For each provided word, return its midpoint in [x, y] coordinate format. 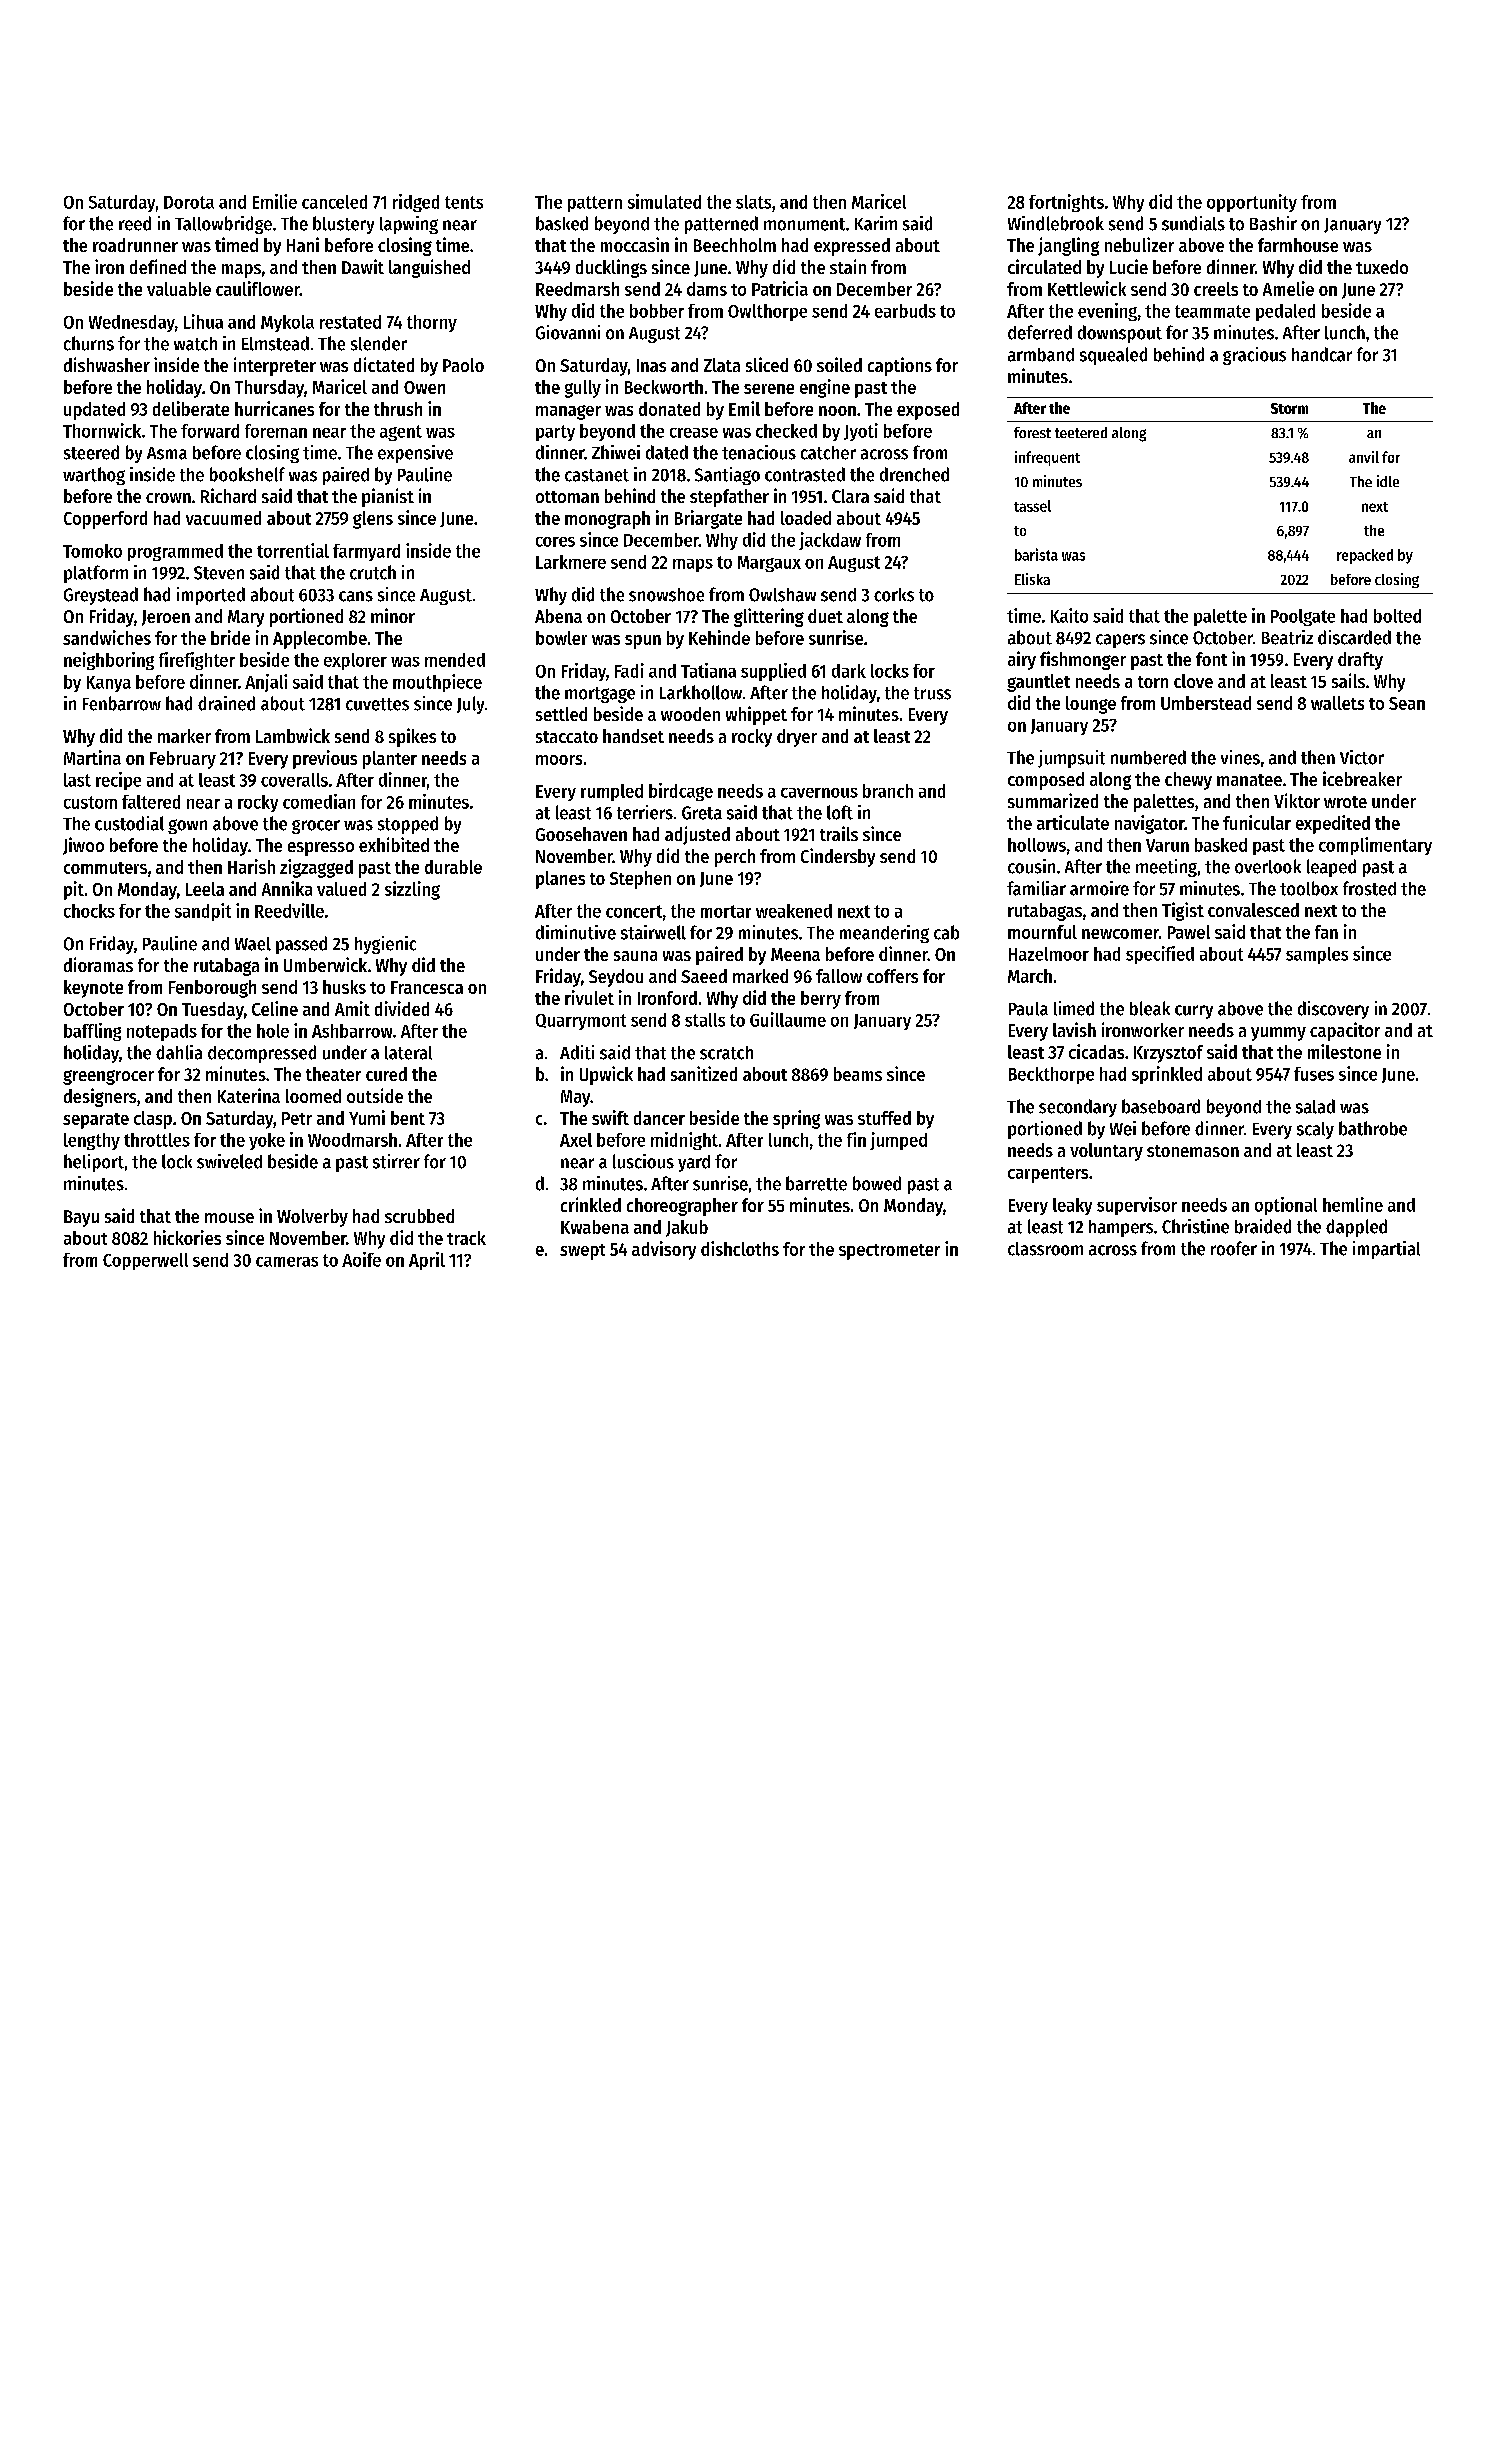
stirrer [396, 1161]
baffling [92, 1032]
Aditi [577, 1052]
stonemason [1193, 1151]
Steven [219, 573]
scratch [726, 1053]
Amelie [1288, 288]
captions [900, 366]
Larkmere [571, 562]
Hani [303, 244]
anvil [1364, 457]
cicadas [1096, 1051]
